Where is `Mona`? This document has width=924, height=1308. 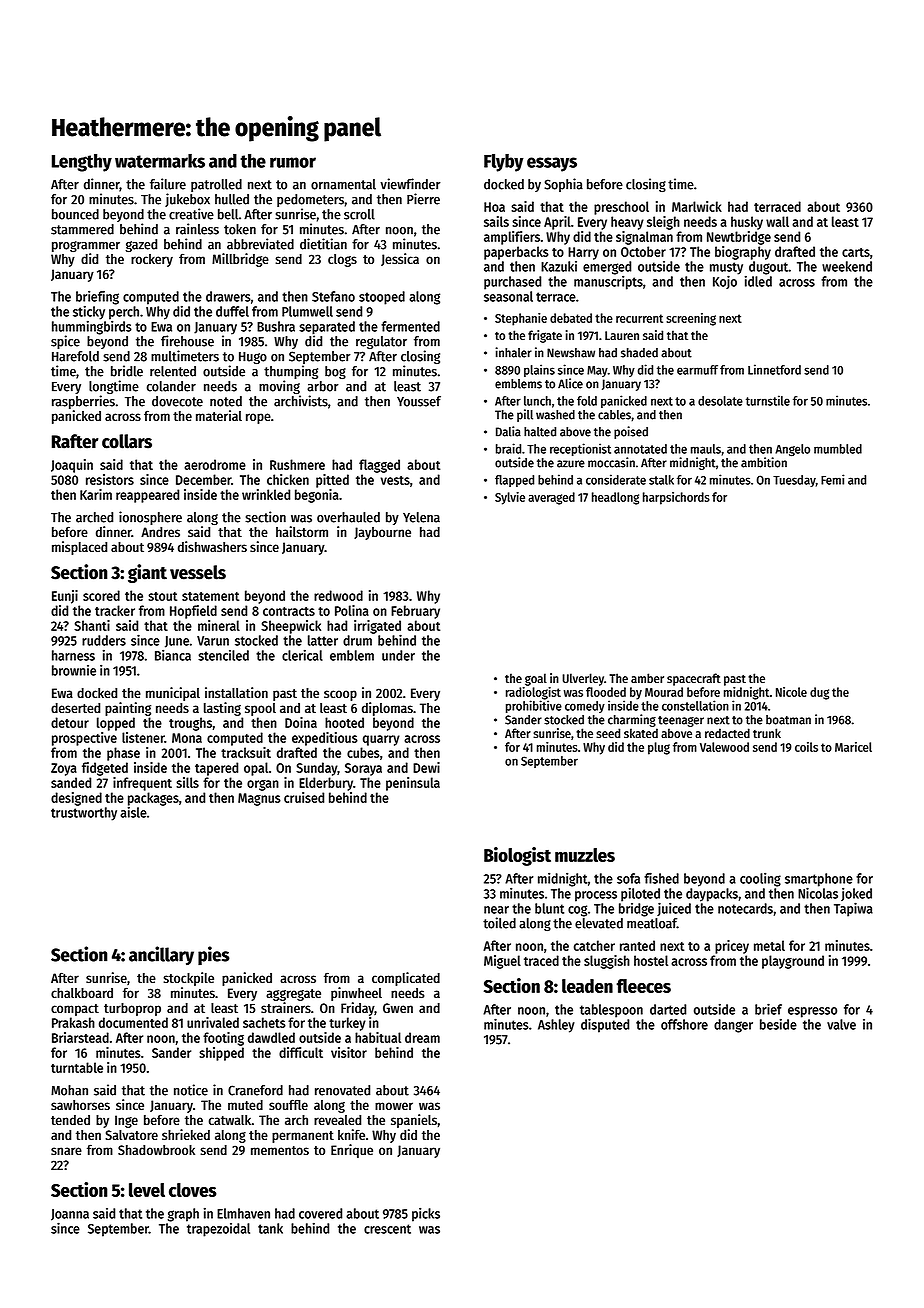
Mona is located at coordinates (187, 738).
